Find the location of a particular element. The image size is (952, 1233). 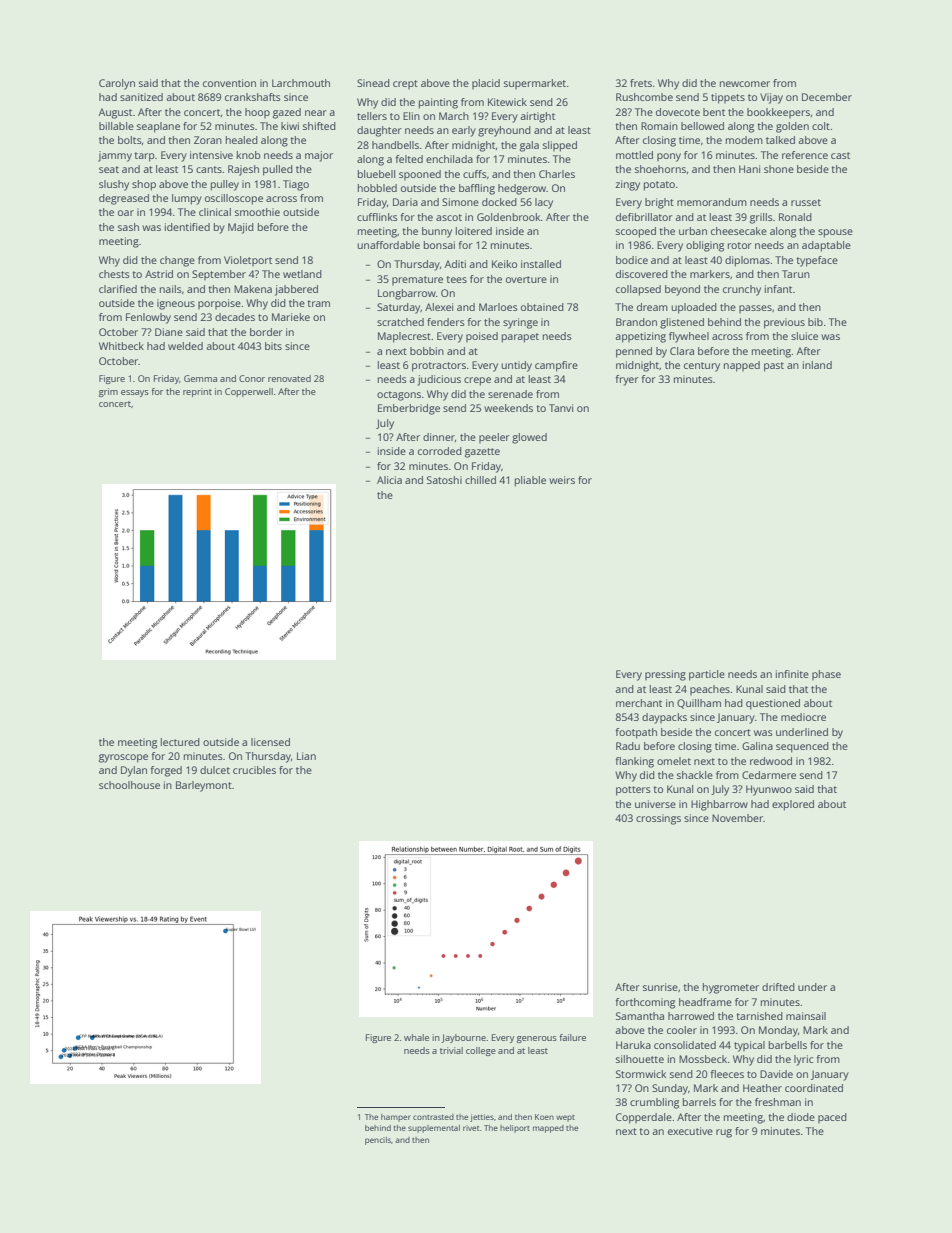

whale is located at coordinates (416, 1037).
